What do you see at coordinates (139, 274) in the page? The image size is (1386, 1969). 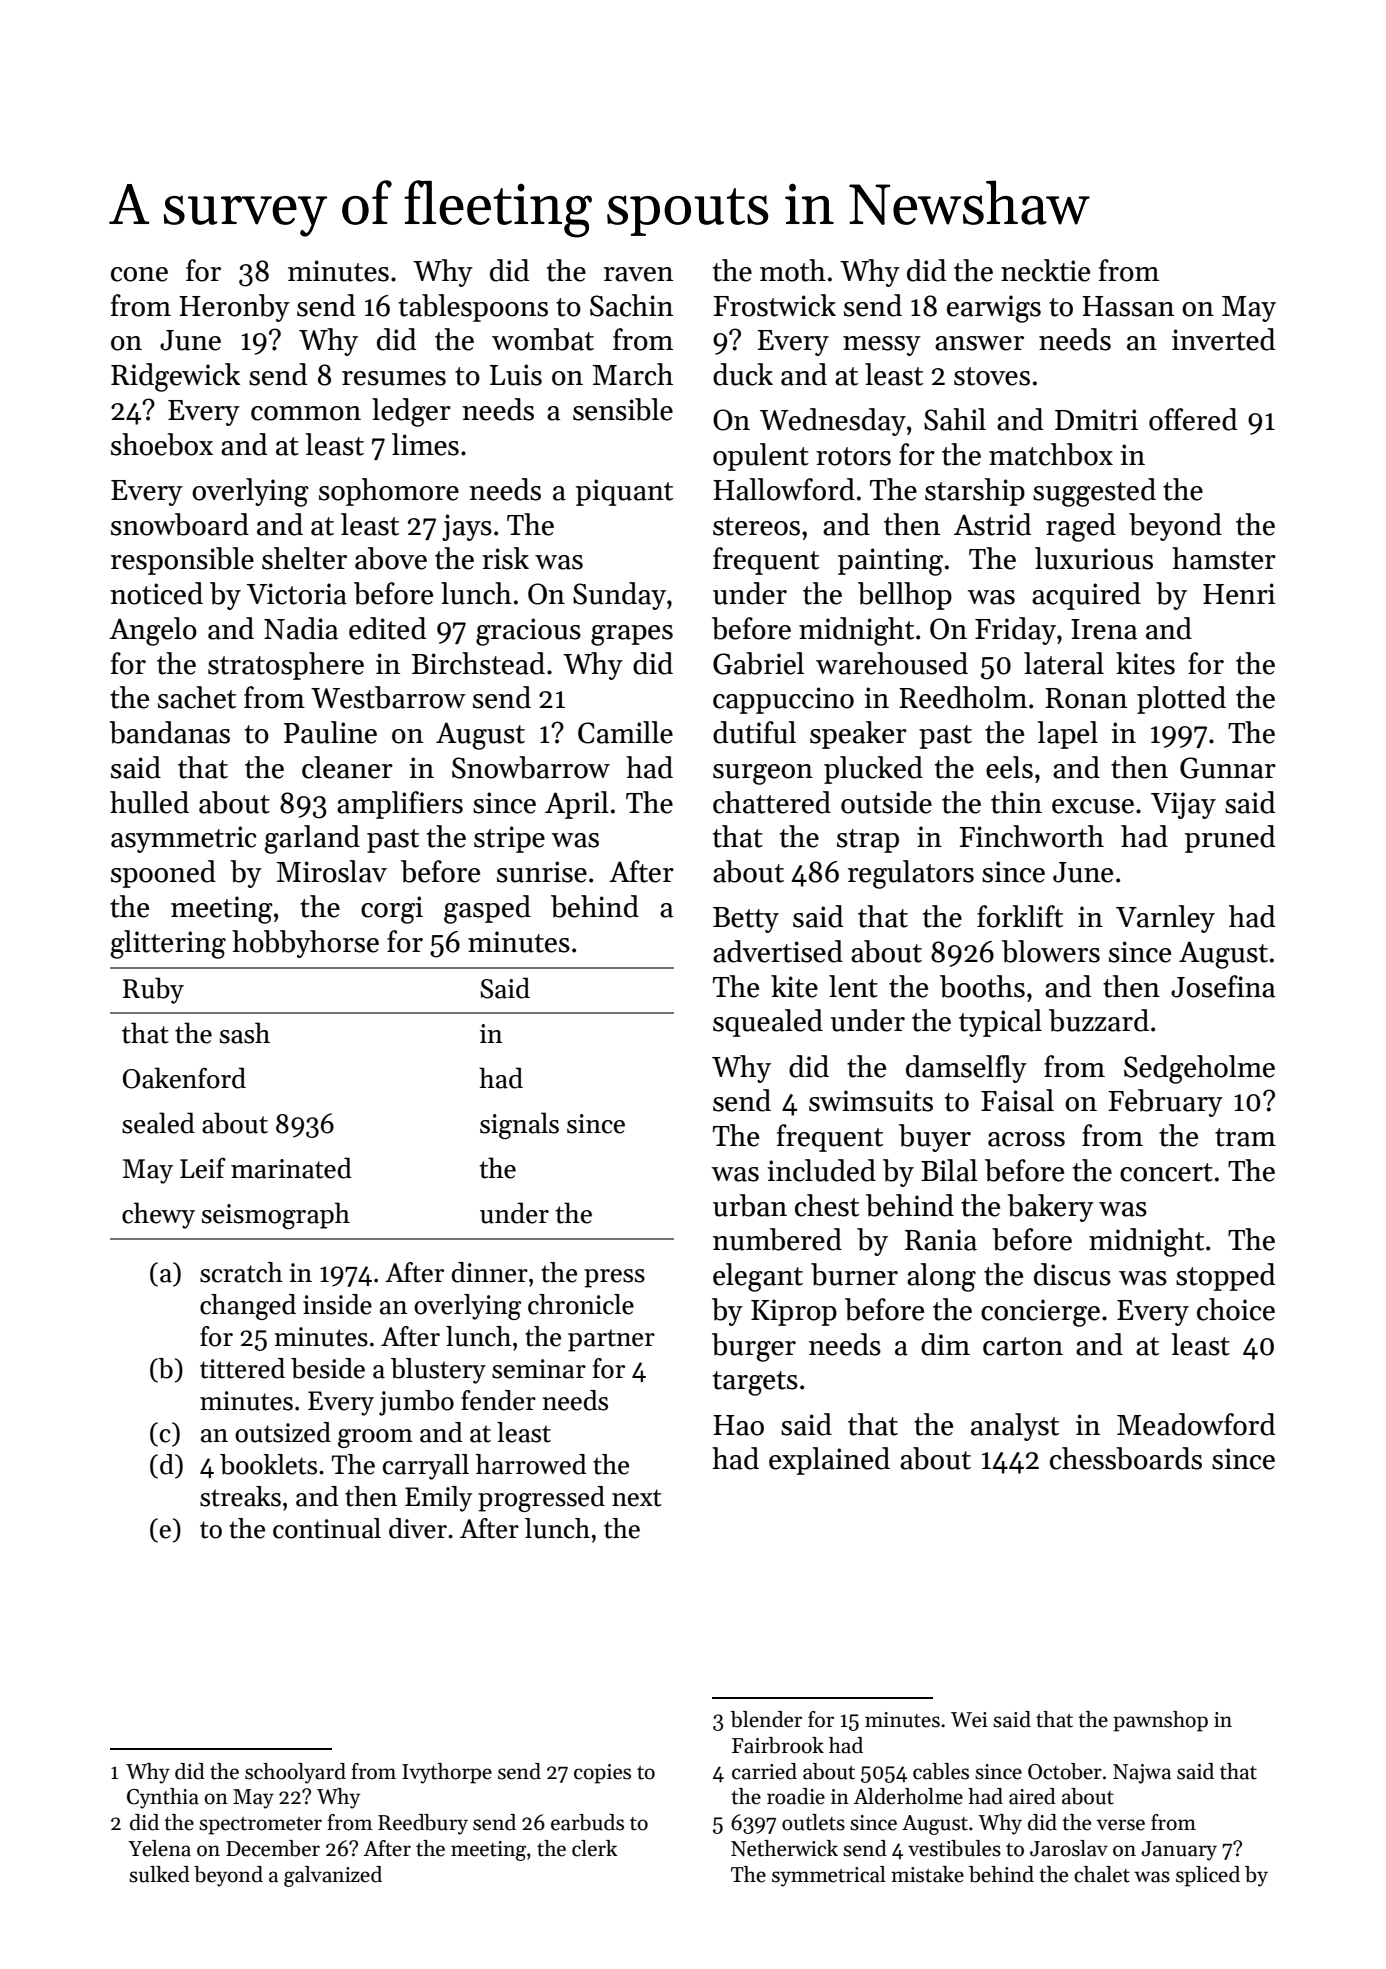 I see `cone` at bounding box center [139, 274].
